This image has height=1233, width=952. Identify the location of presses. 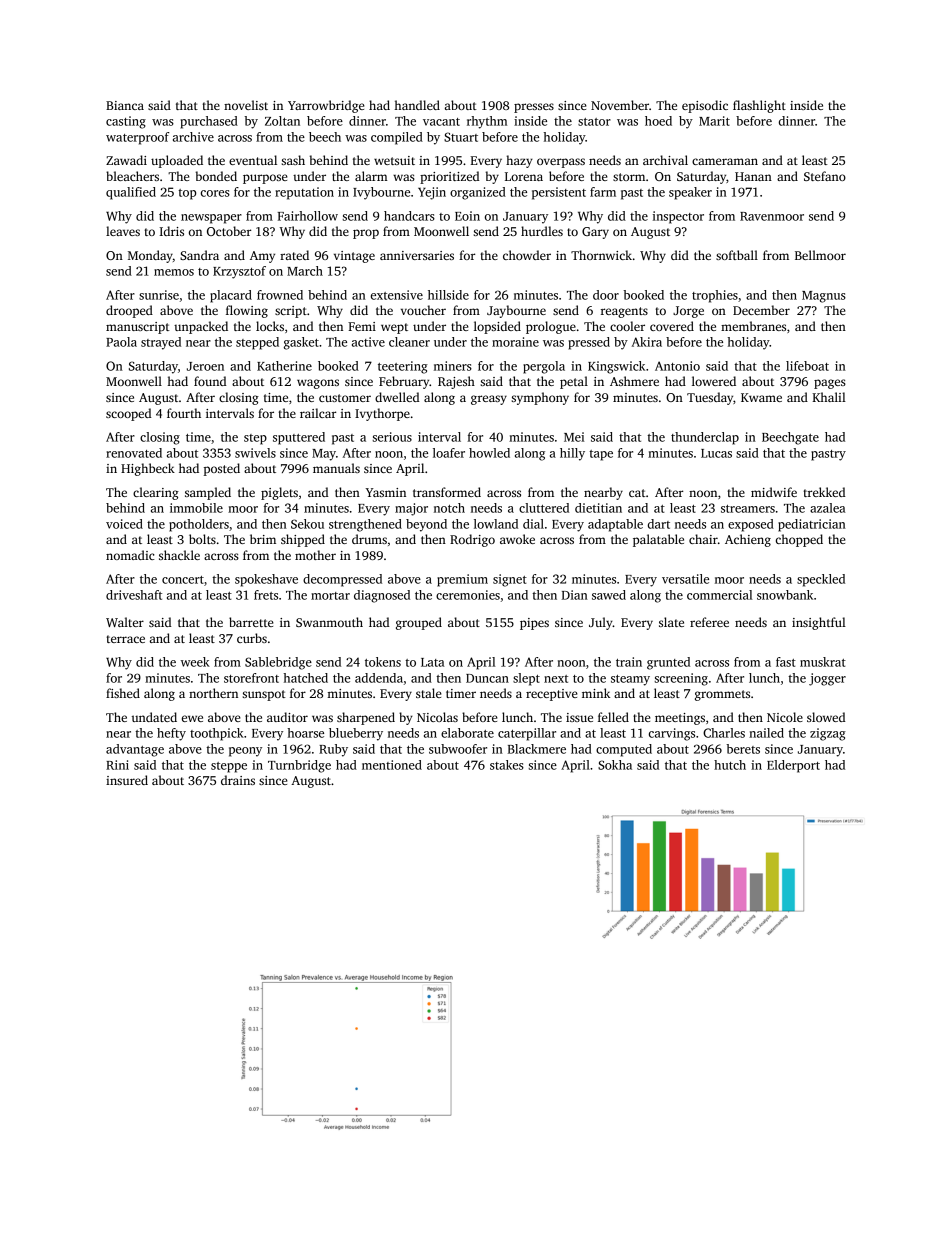
(534, 108).
